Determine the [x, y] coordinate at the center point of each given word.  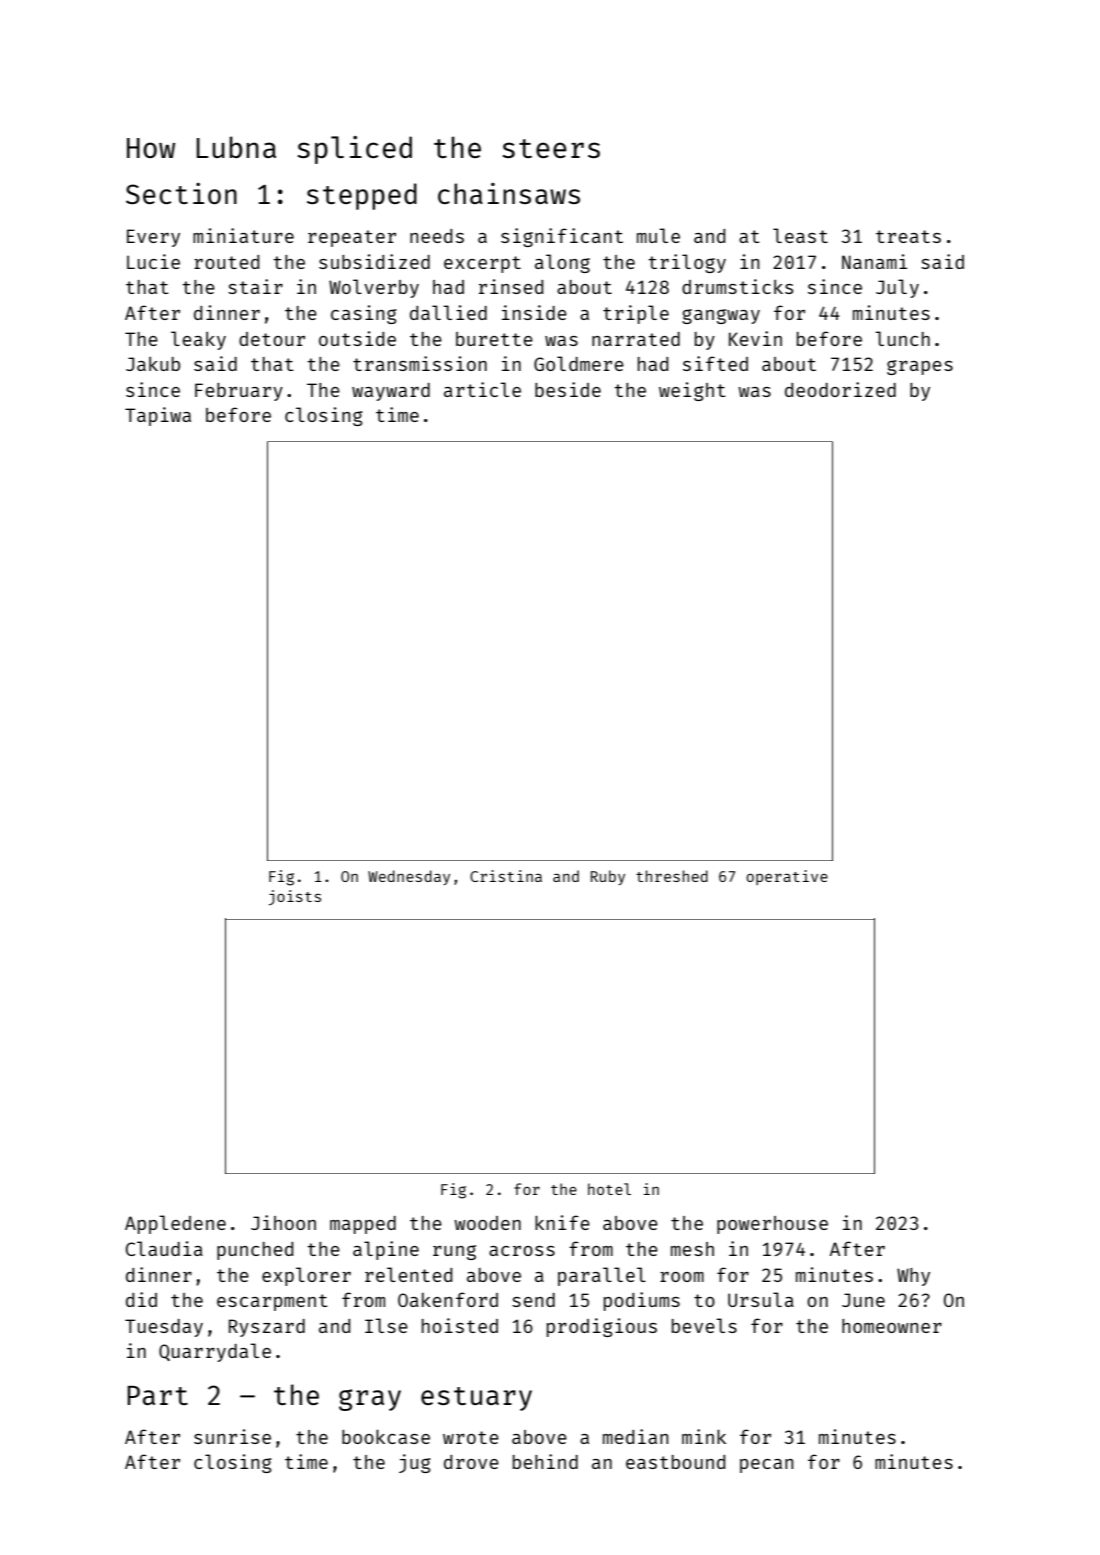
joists [295, 898]
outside [357, 338]
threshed [672, 876]
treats [908, 236]
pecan [767, 1466]
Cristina [506, 876]
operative [787, 877]
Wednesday [409, 877]
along [562, 263]
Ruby [608, 877]
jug [415, 1463]
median [636, 1436]
